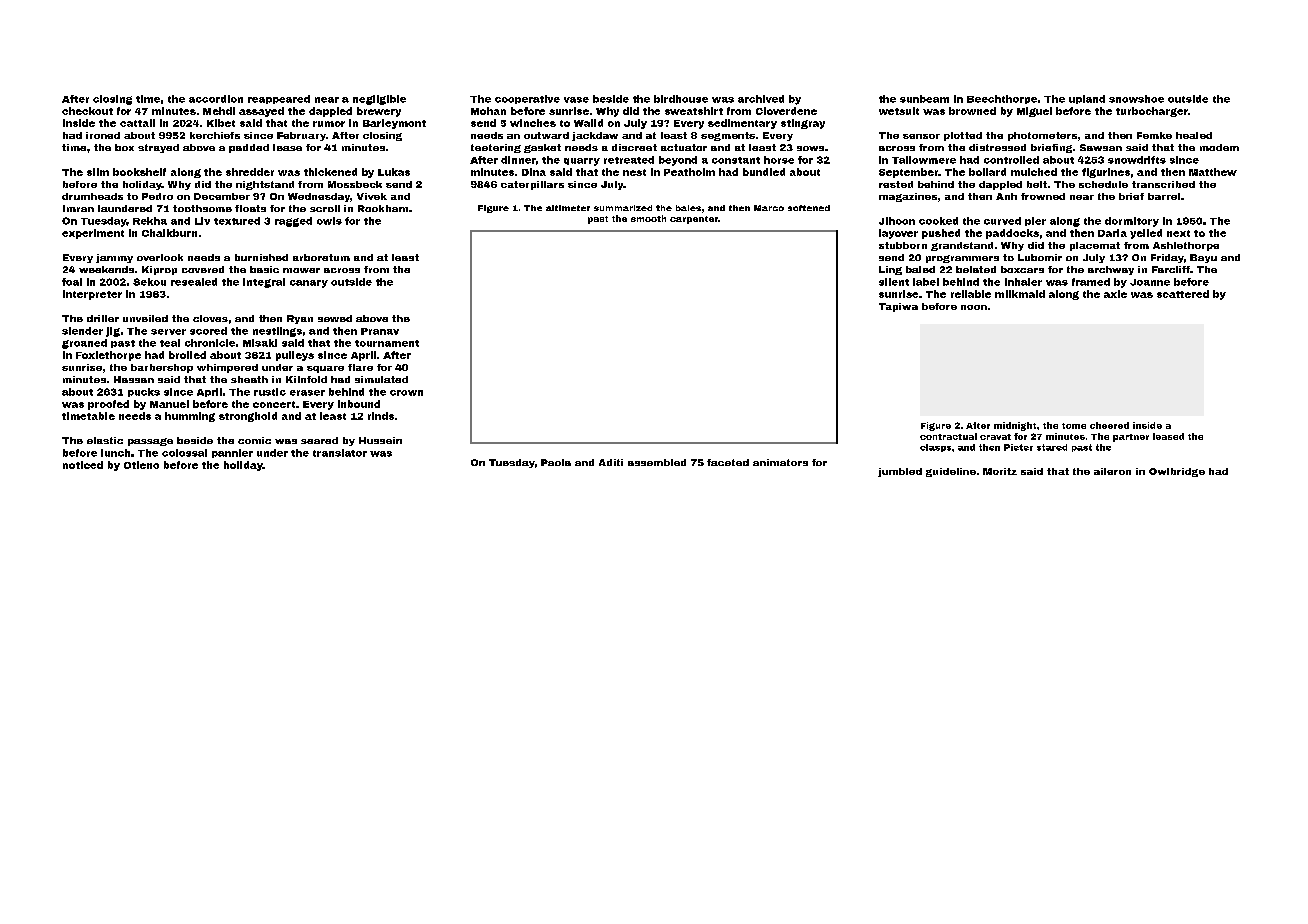  I want to click on humming, so click(190, 417).
